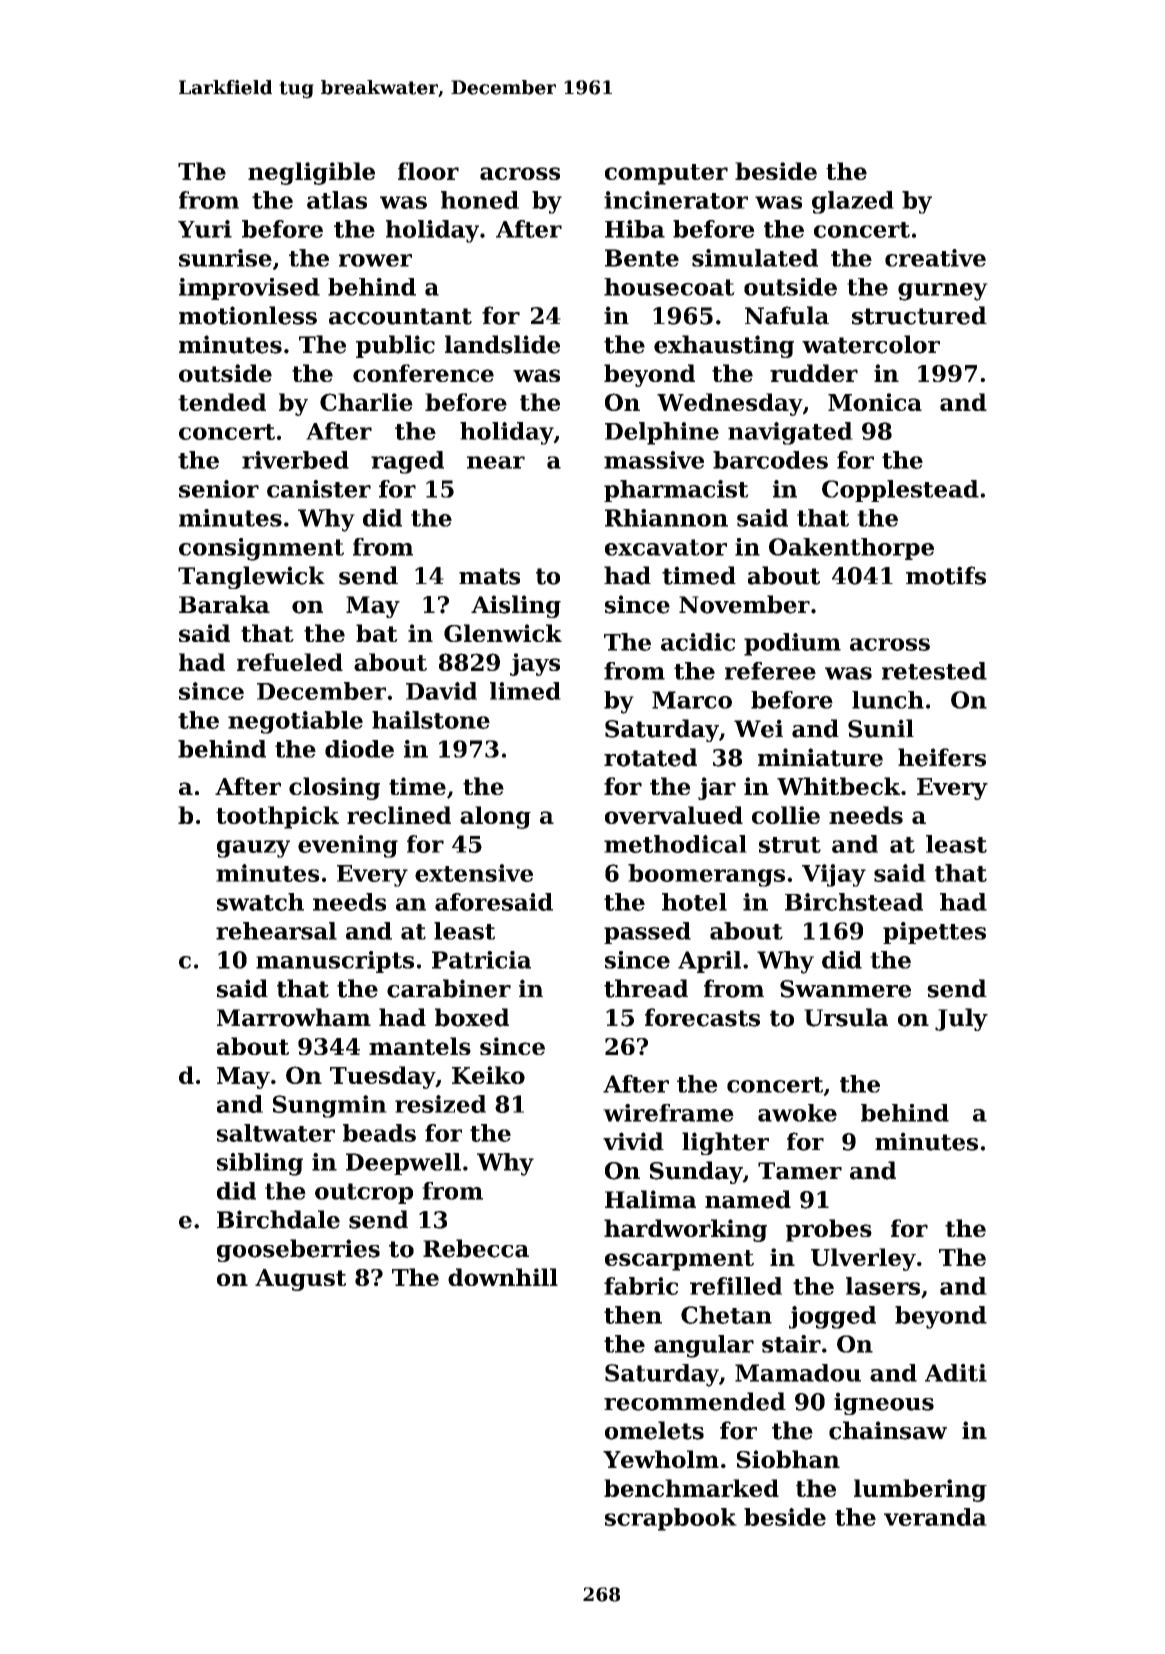 This screenshot has width=1165, height=1654. What do you see at coordinates (480, 200) in the screenshot?
I see `honed` at bounding box center [480, 200].
